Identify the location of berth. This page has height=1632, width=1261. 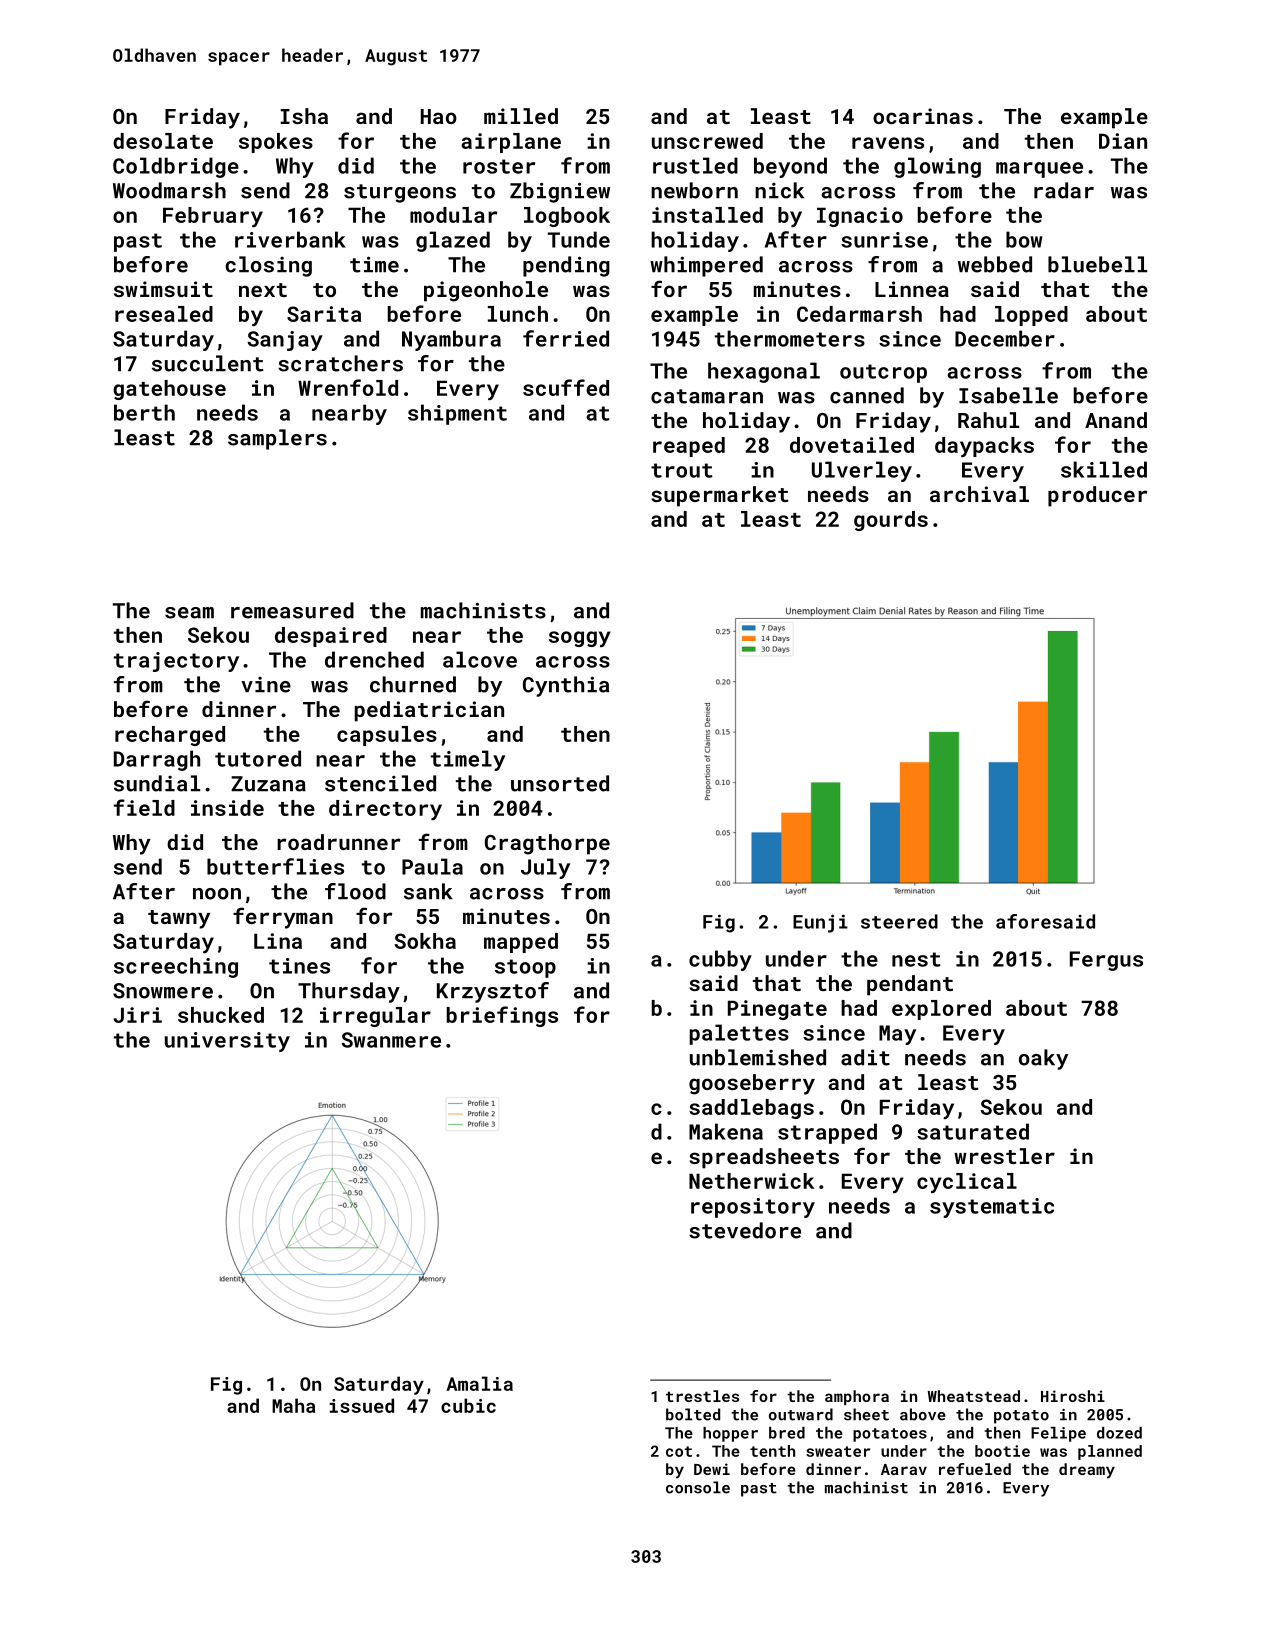
(144, 412).
